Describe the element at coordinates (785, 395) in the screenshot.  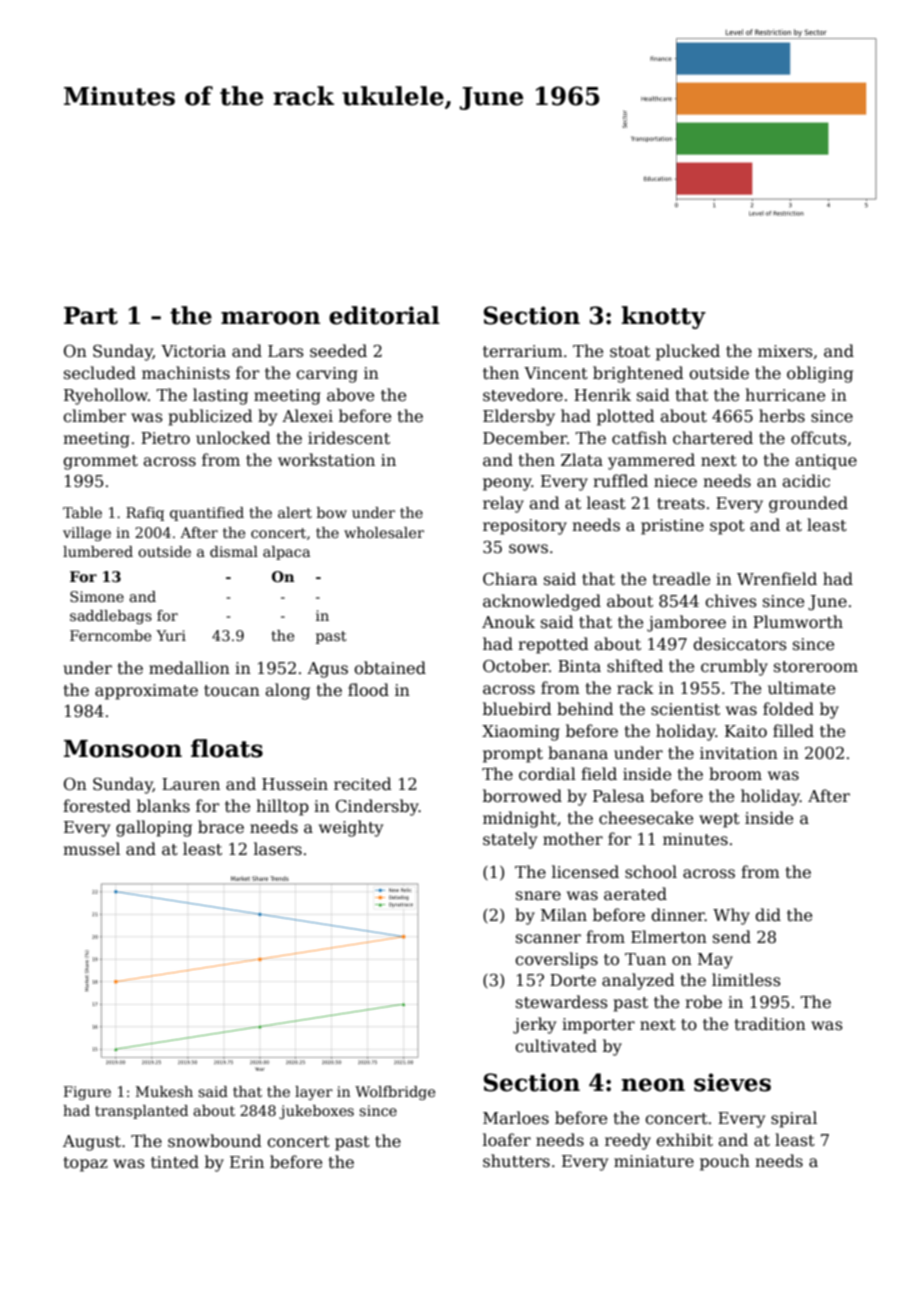
I see `hurricane` at that location.
